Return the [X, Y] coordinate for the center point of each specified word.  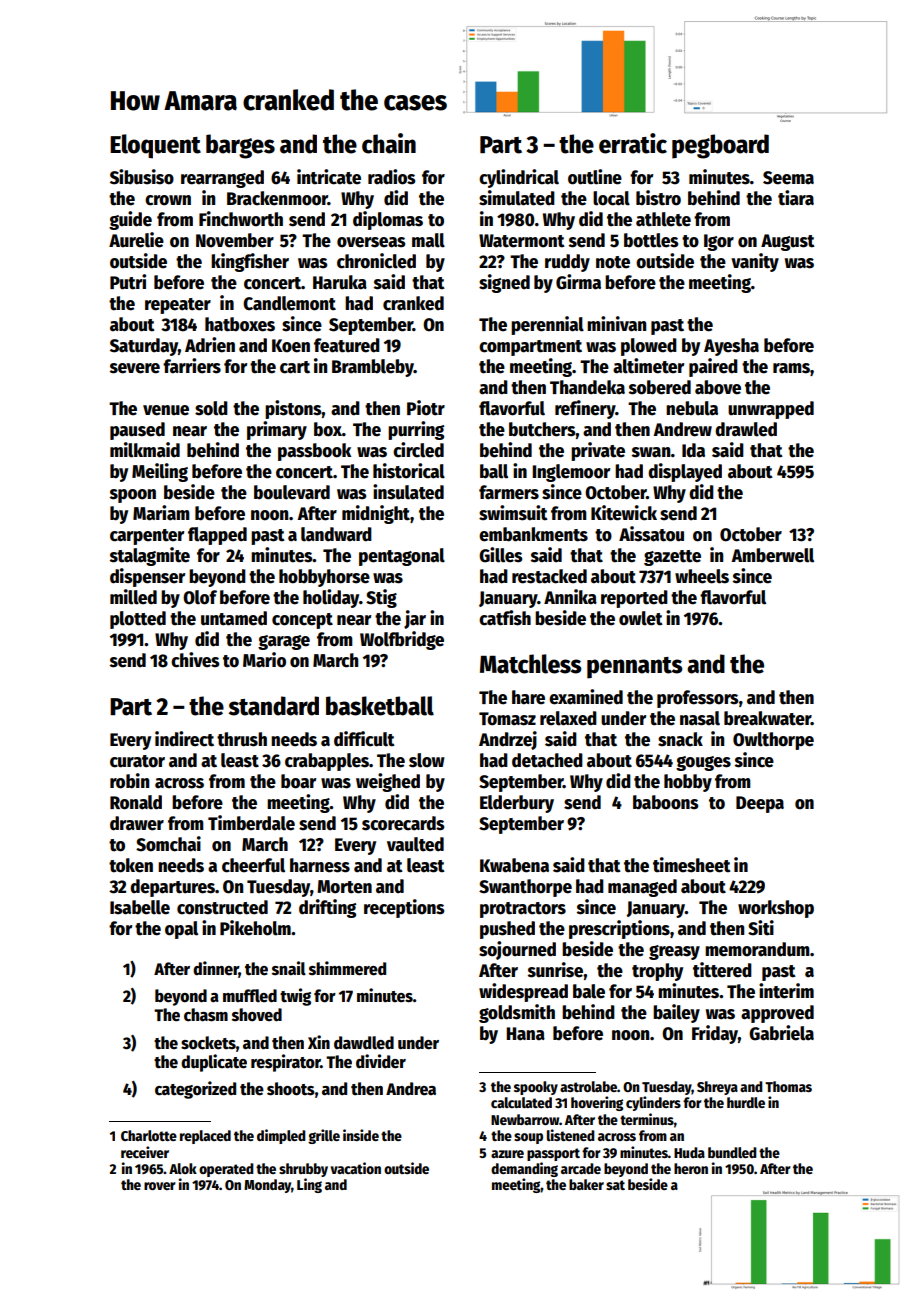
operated [226, 1170]
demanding [524, 1169]
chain [389, 143]
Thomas [788, 1086]
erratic [633, 143]
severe [135, 368]
